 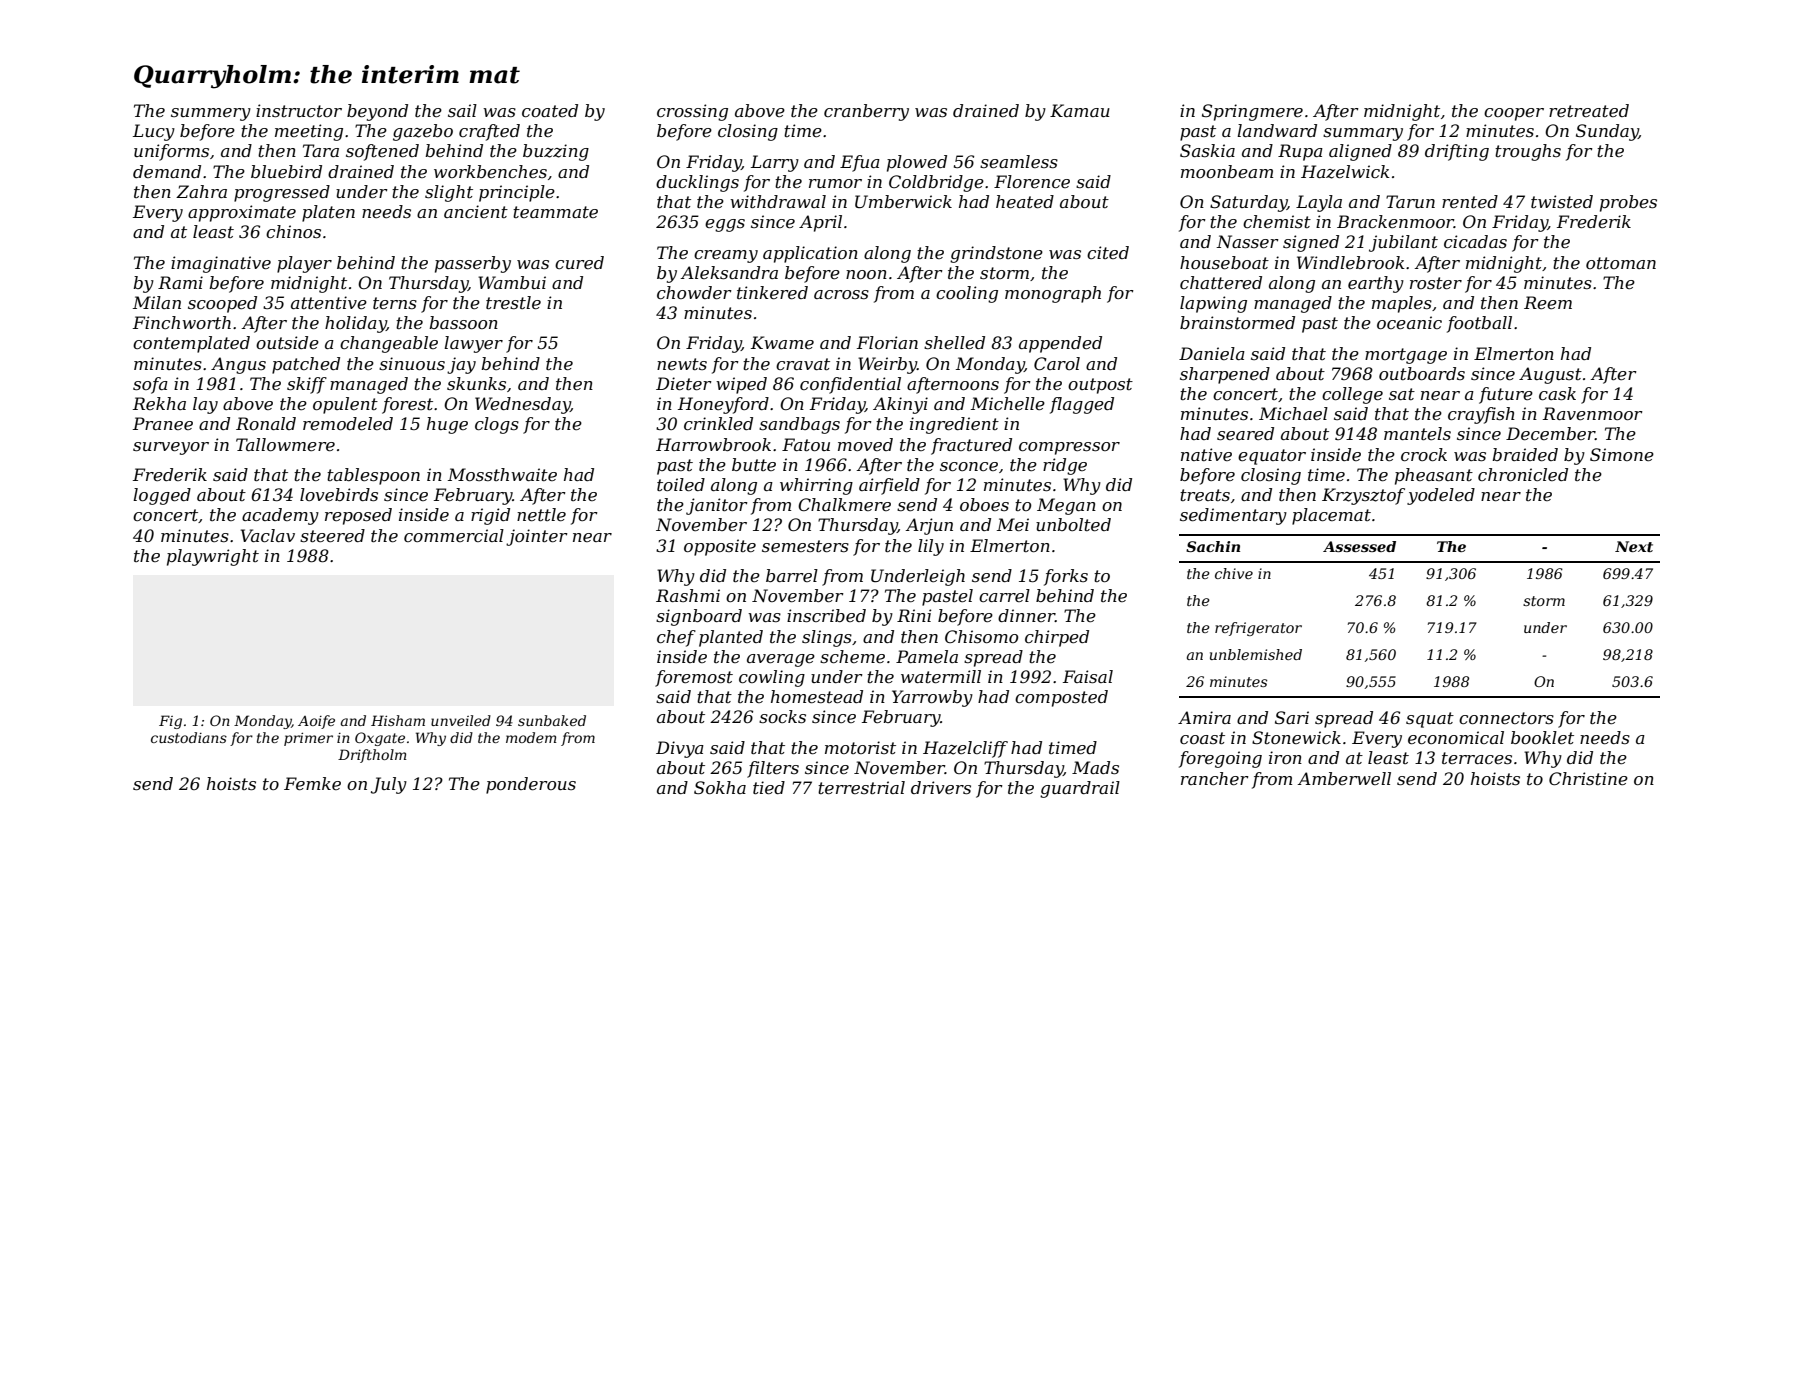 I want to click on summery, so click(x=211, y=114).
